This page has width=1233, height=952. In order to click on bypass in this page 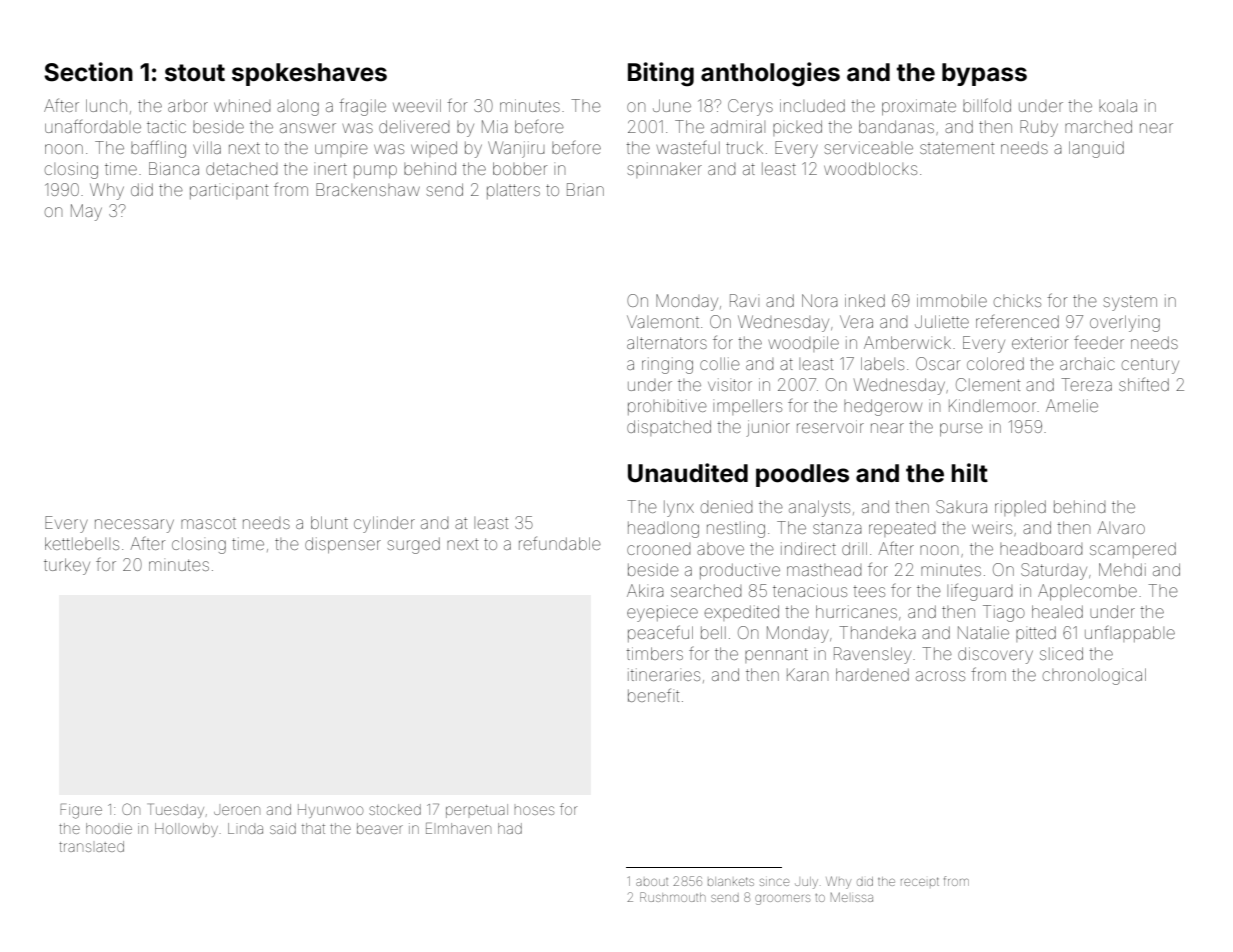, I will do `click(984, 74)`.
